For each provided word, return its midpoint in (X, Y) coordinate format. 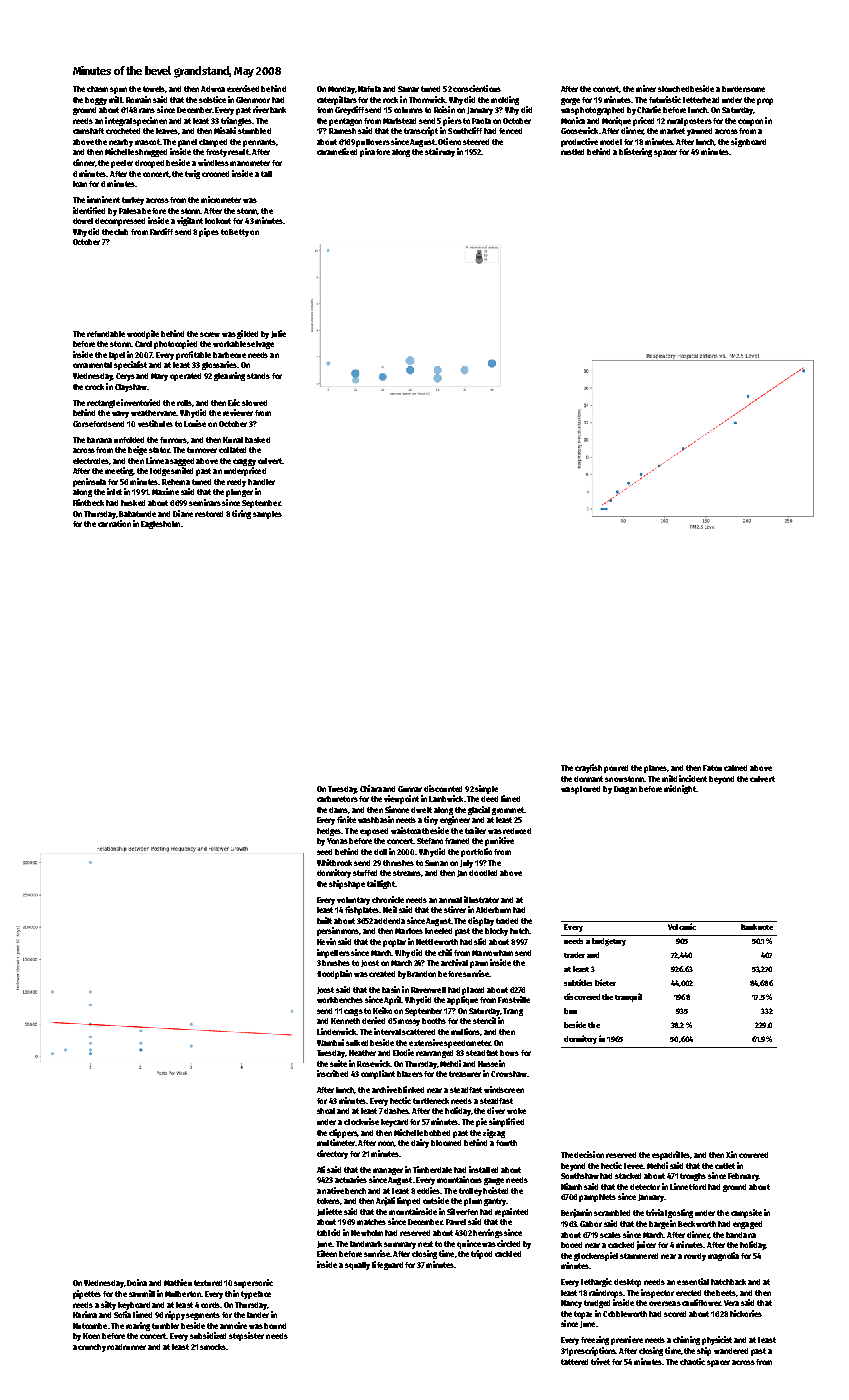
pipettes (87, 1294)
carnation (114, 523)
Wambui (330, 1042)
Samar (408, 89)
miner (646, 88)
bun (570, 1011)
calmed (735, 768)
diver (496, 1110)
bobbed (437, 1133)
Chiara (371, 788)
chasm (97, 89)
